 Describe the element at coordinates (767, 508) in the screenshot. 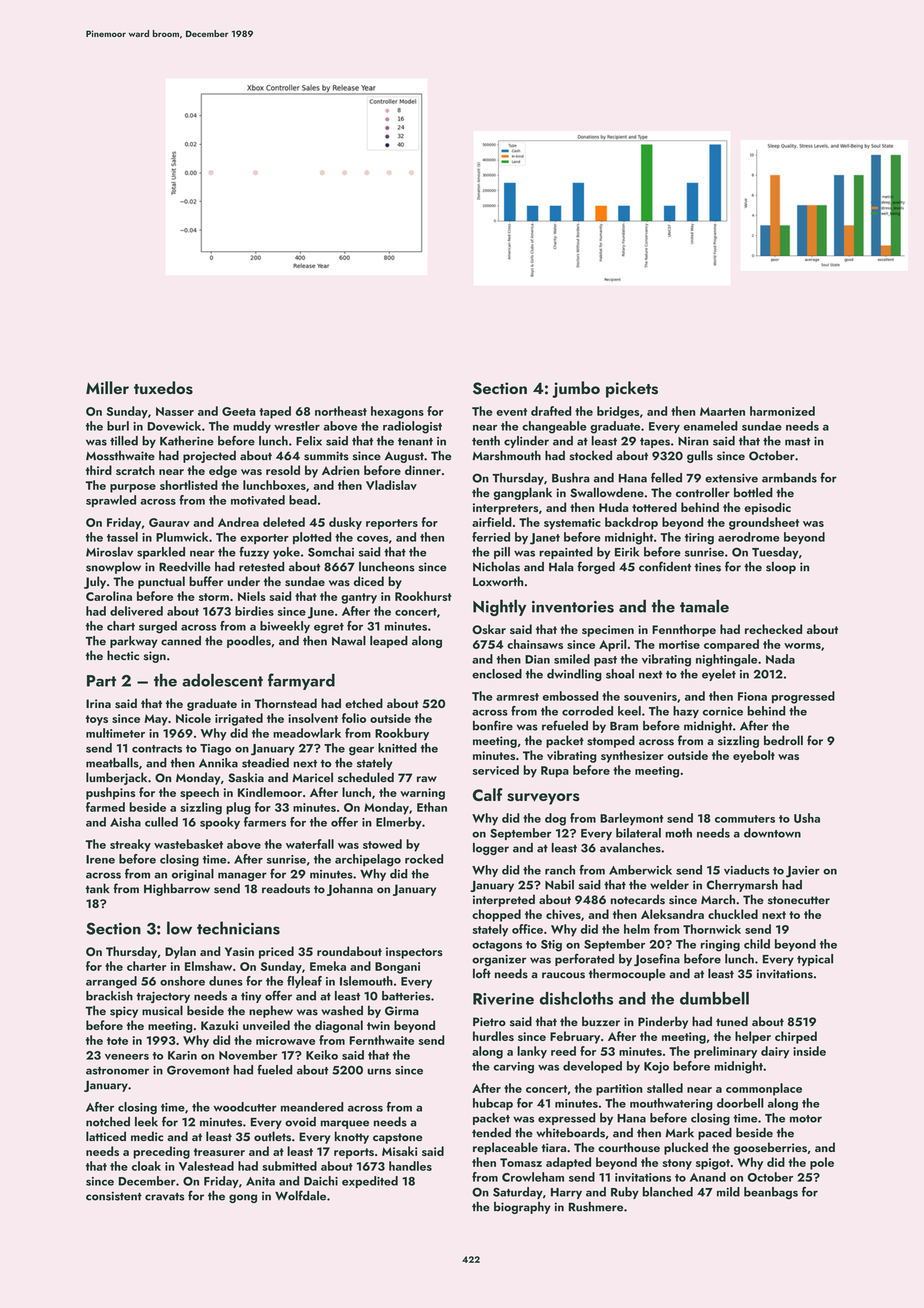

I see `episodic` at that location.
